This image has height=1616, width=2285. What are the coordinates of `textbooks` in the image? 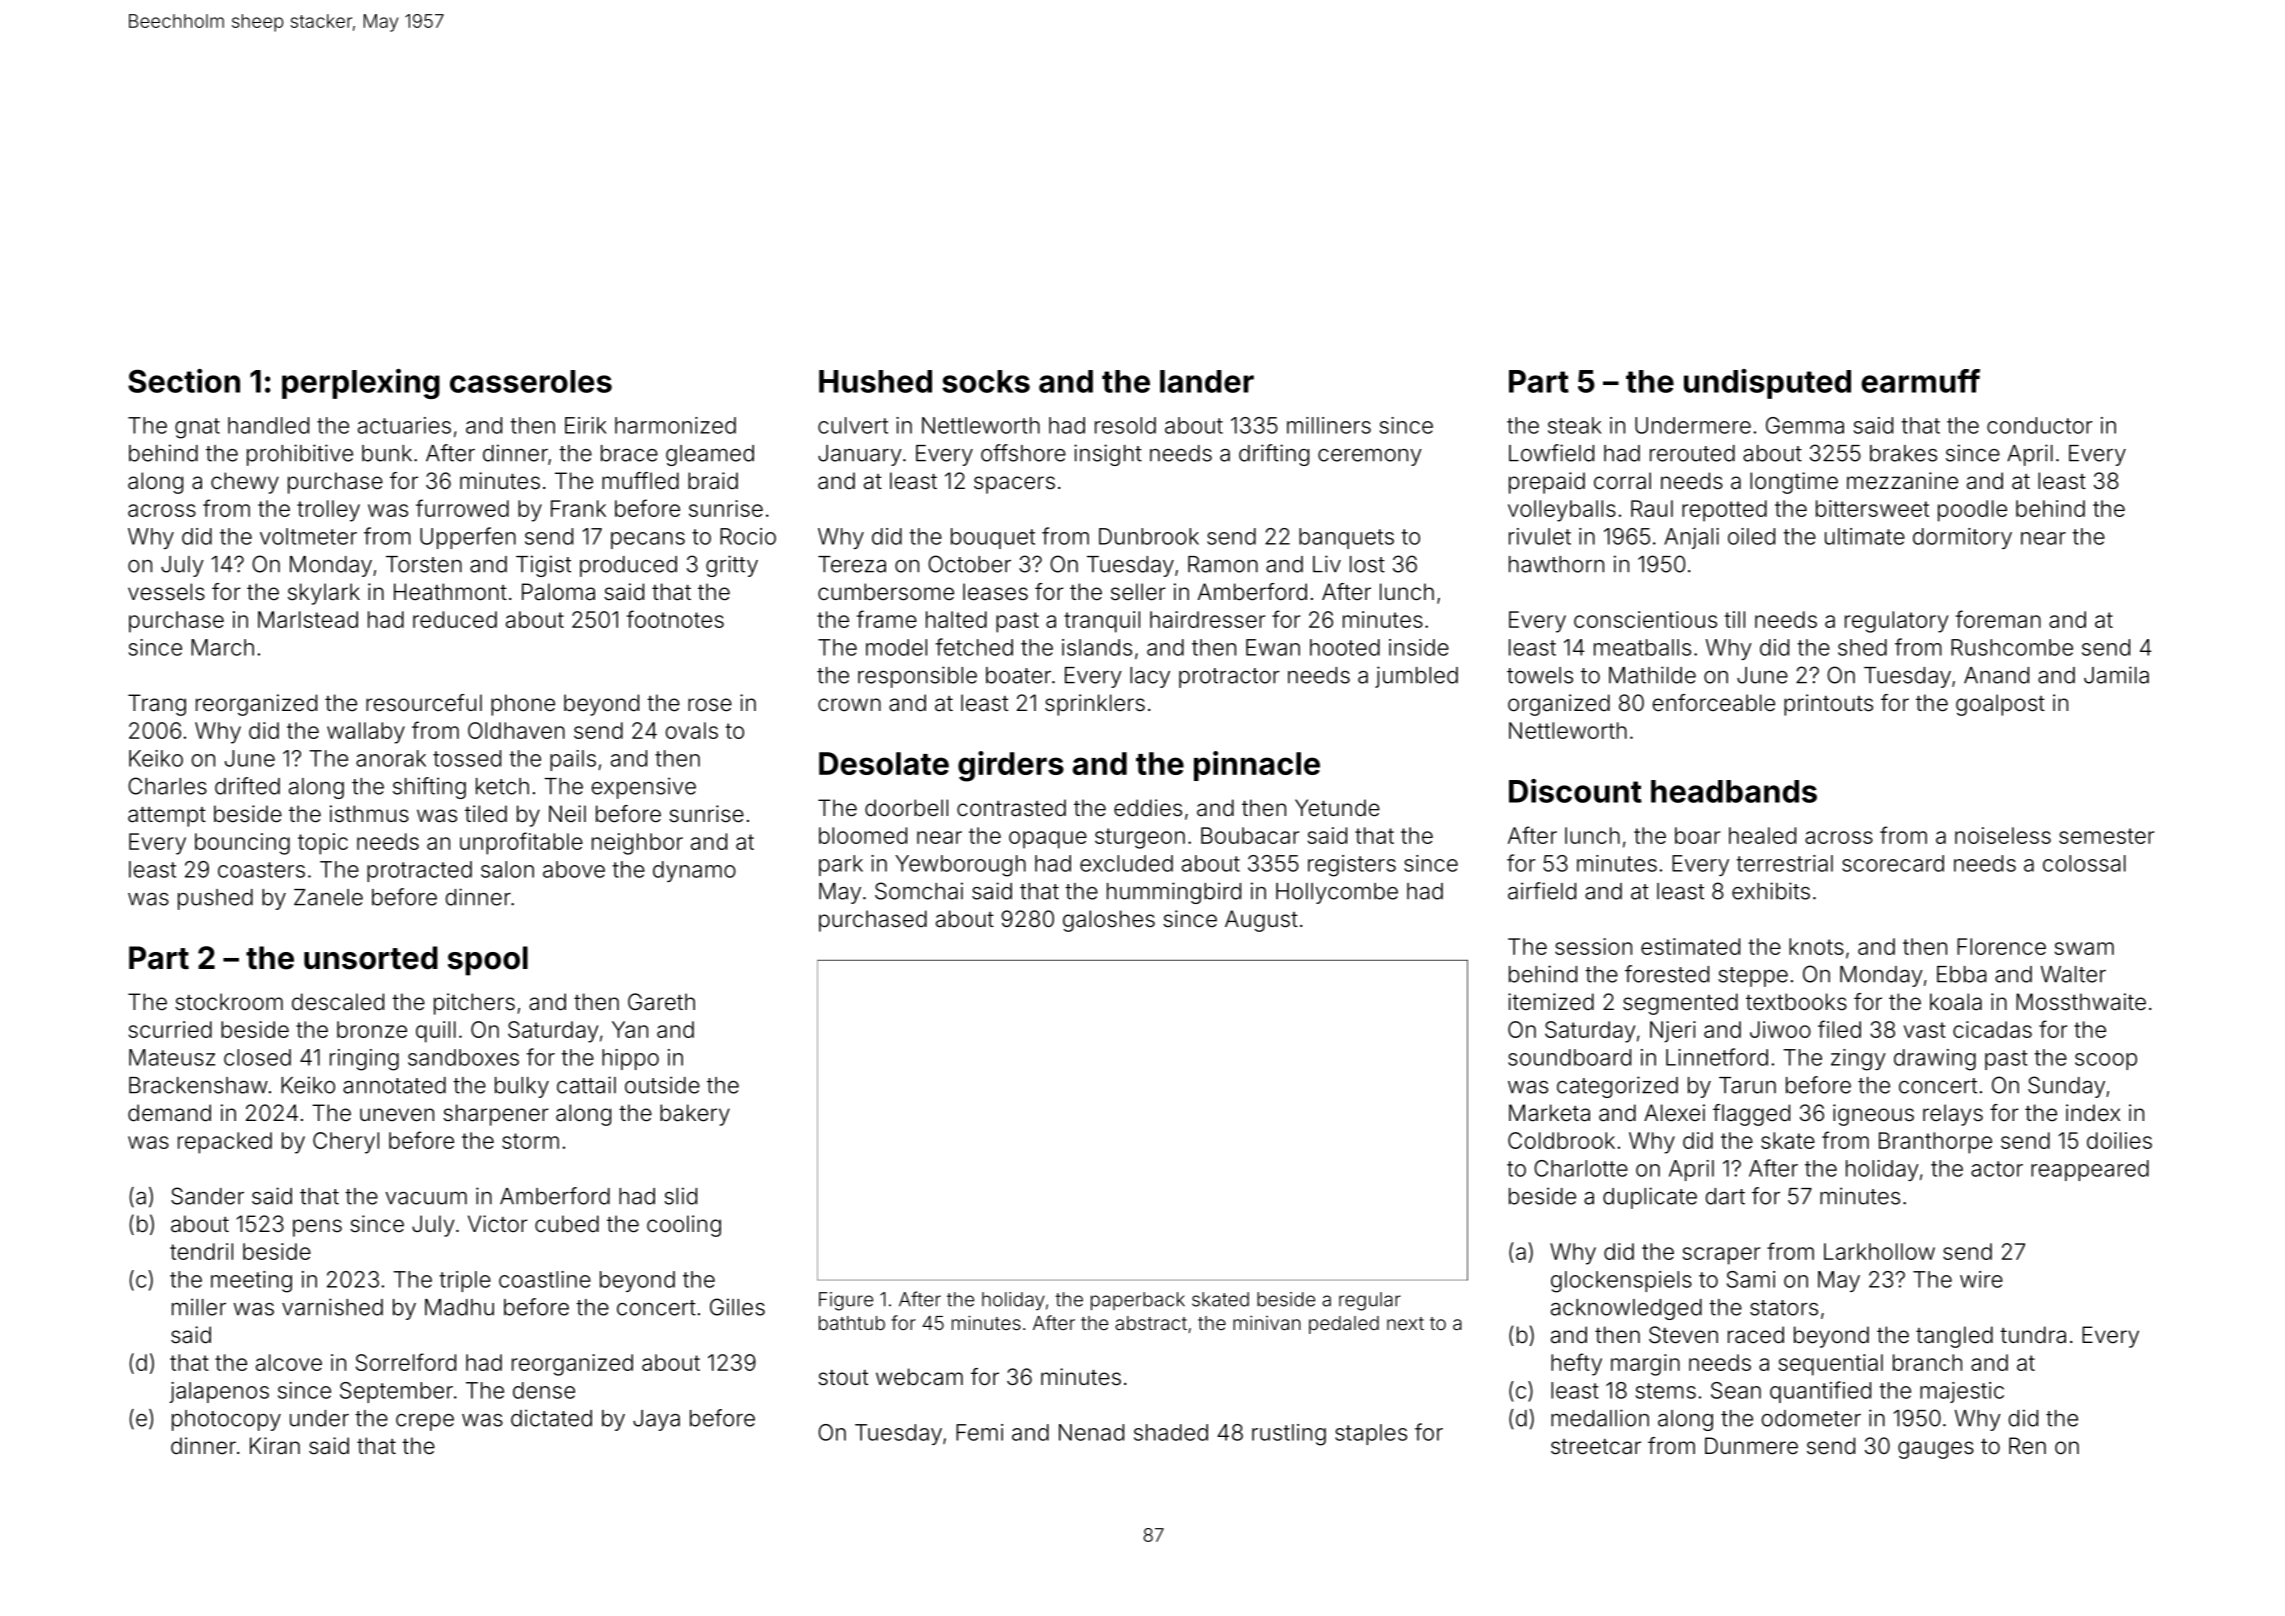 It's located at (1796, 1002).
